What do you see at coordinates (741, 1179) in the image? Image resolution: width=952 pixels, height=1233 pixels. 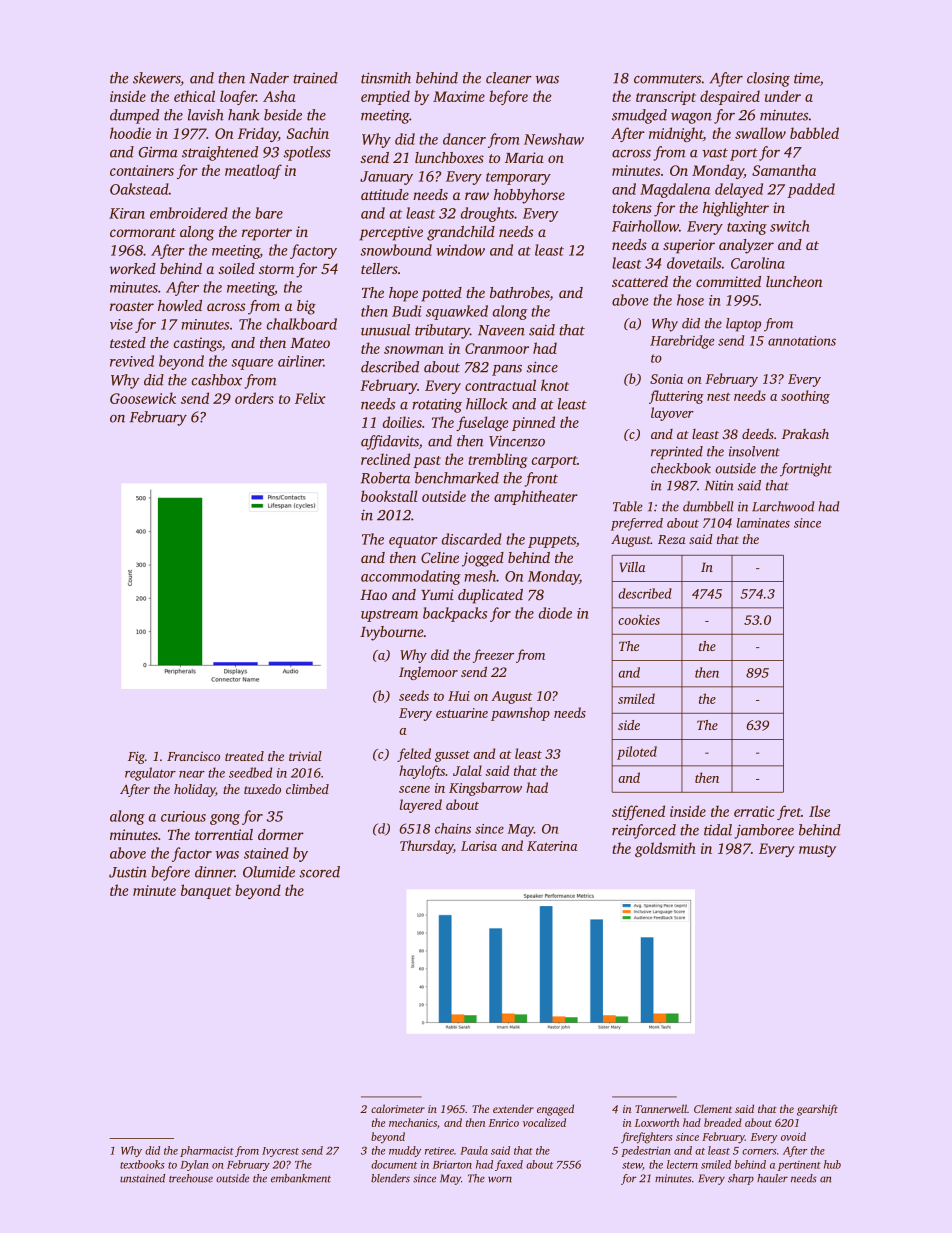 I see `sharp` at bounding box center [741, 1179].
